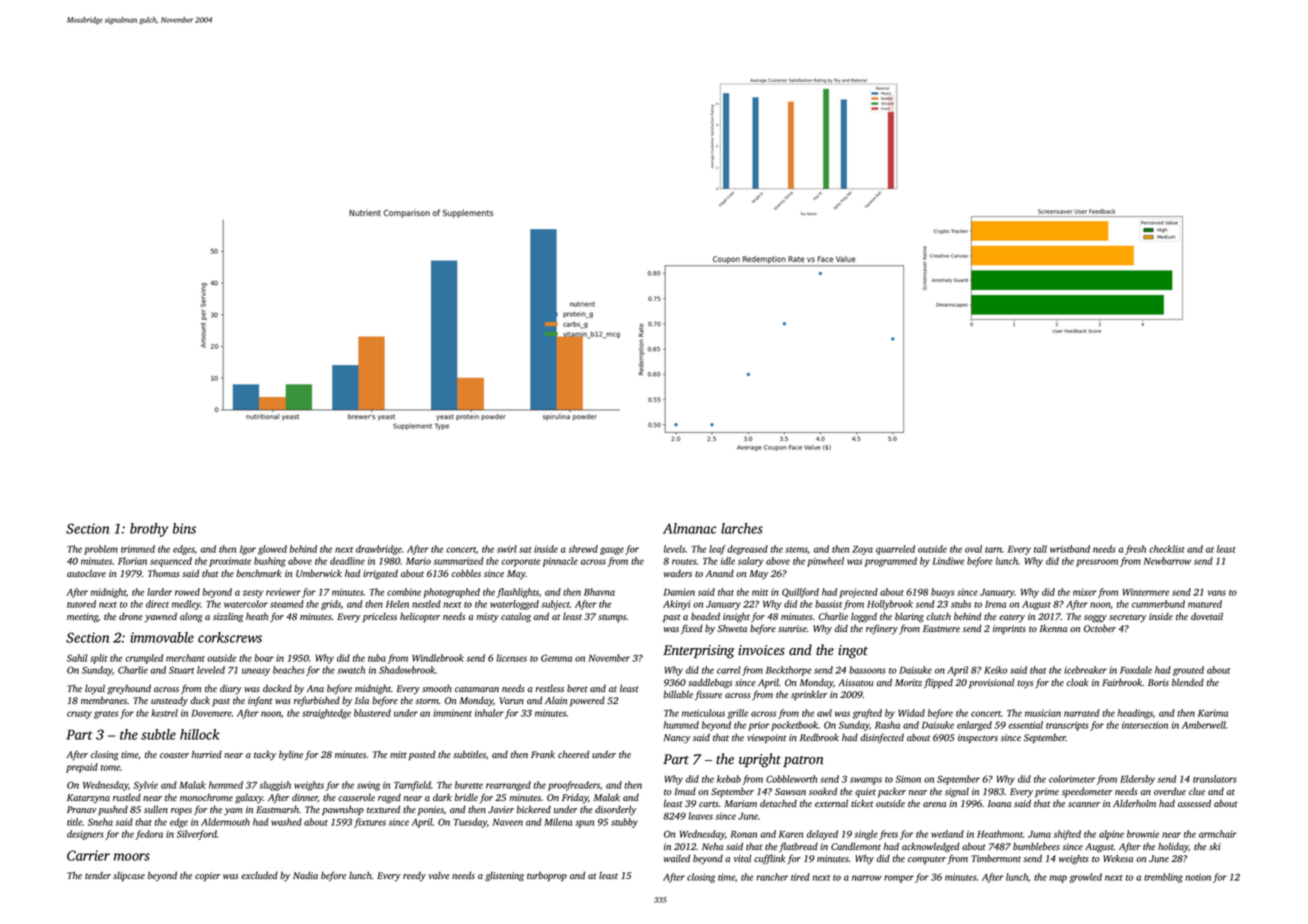  I want to click on larches, so click(742, 528).
